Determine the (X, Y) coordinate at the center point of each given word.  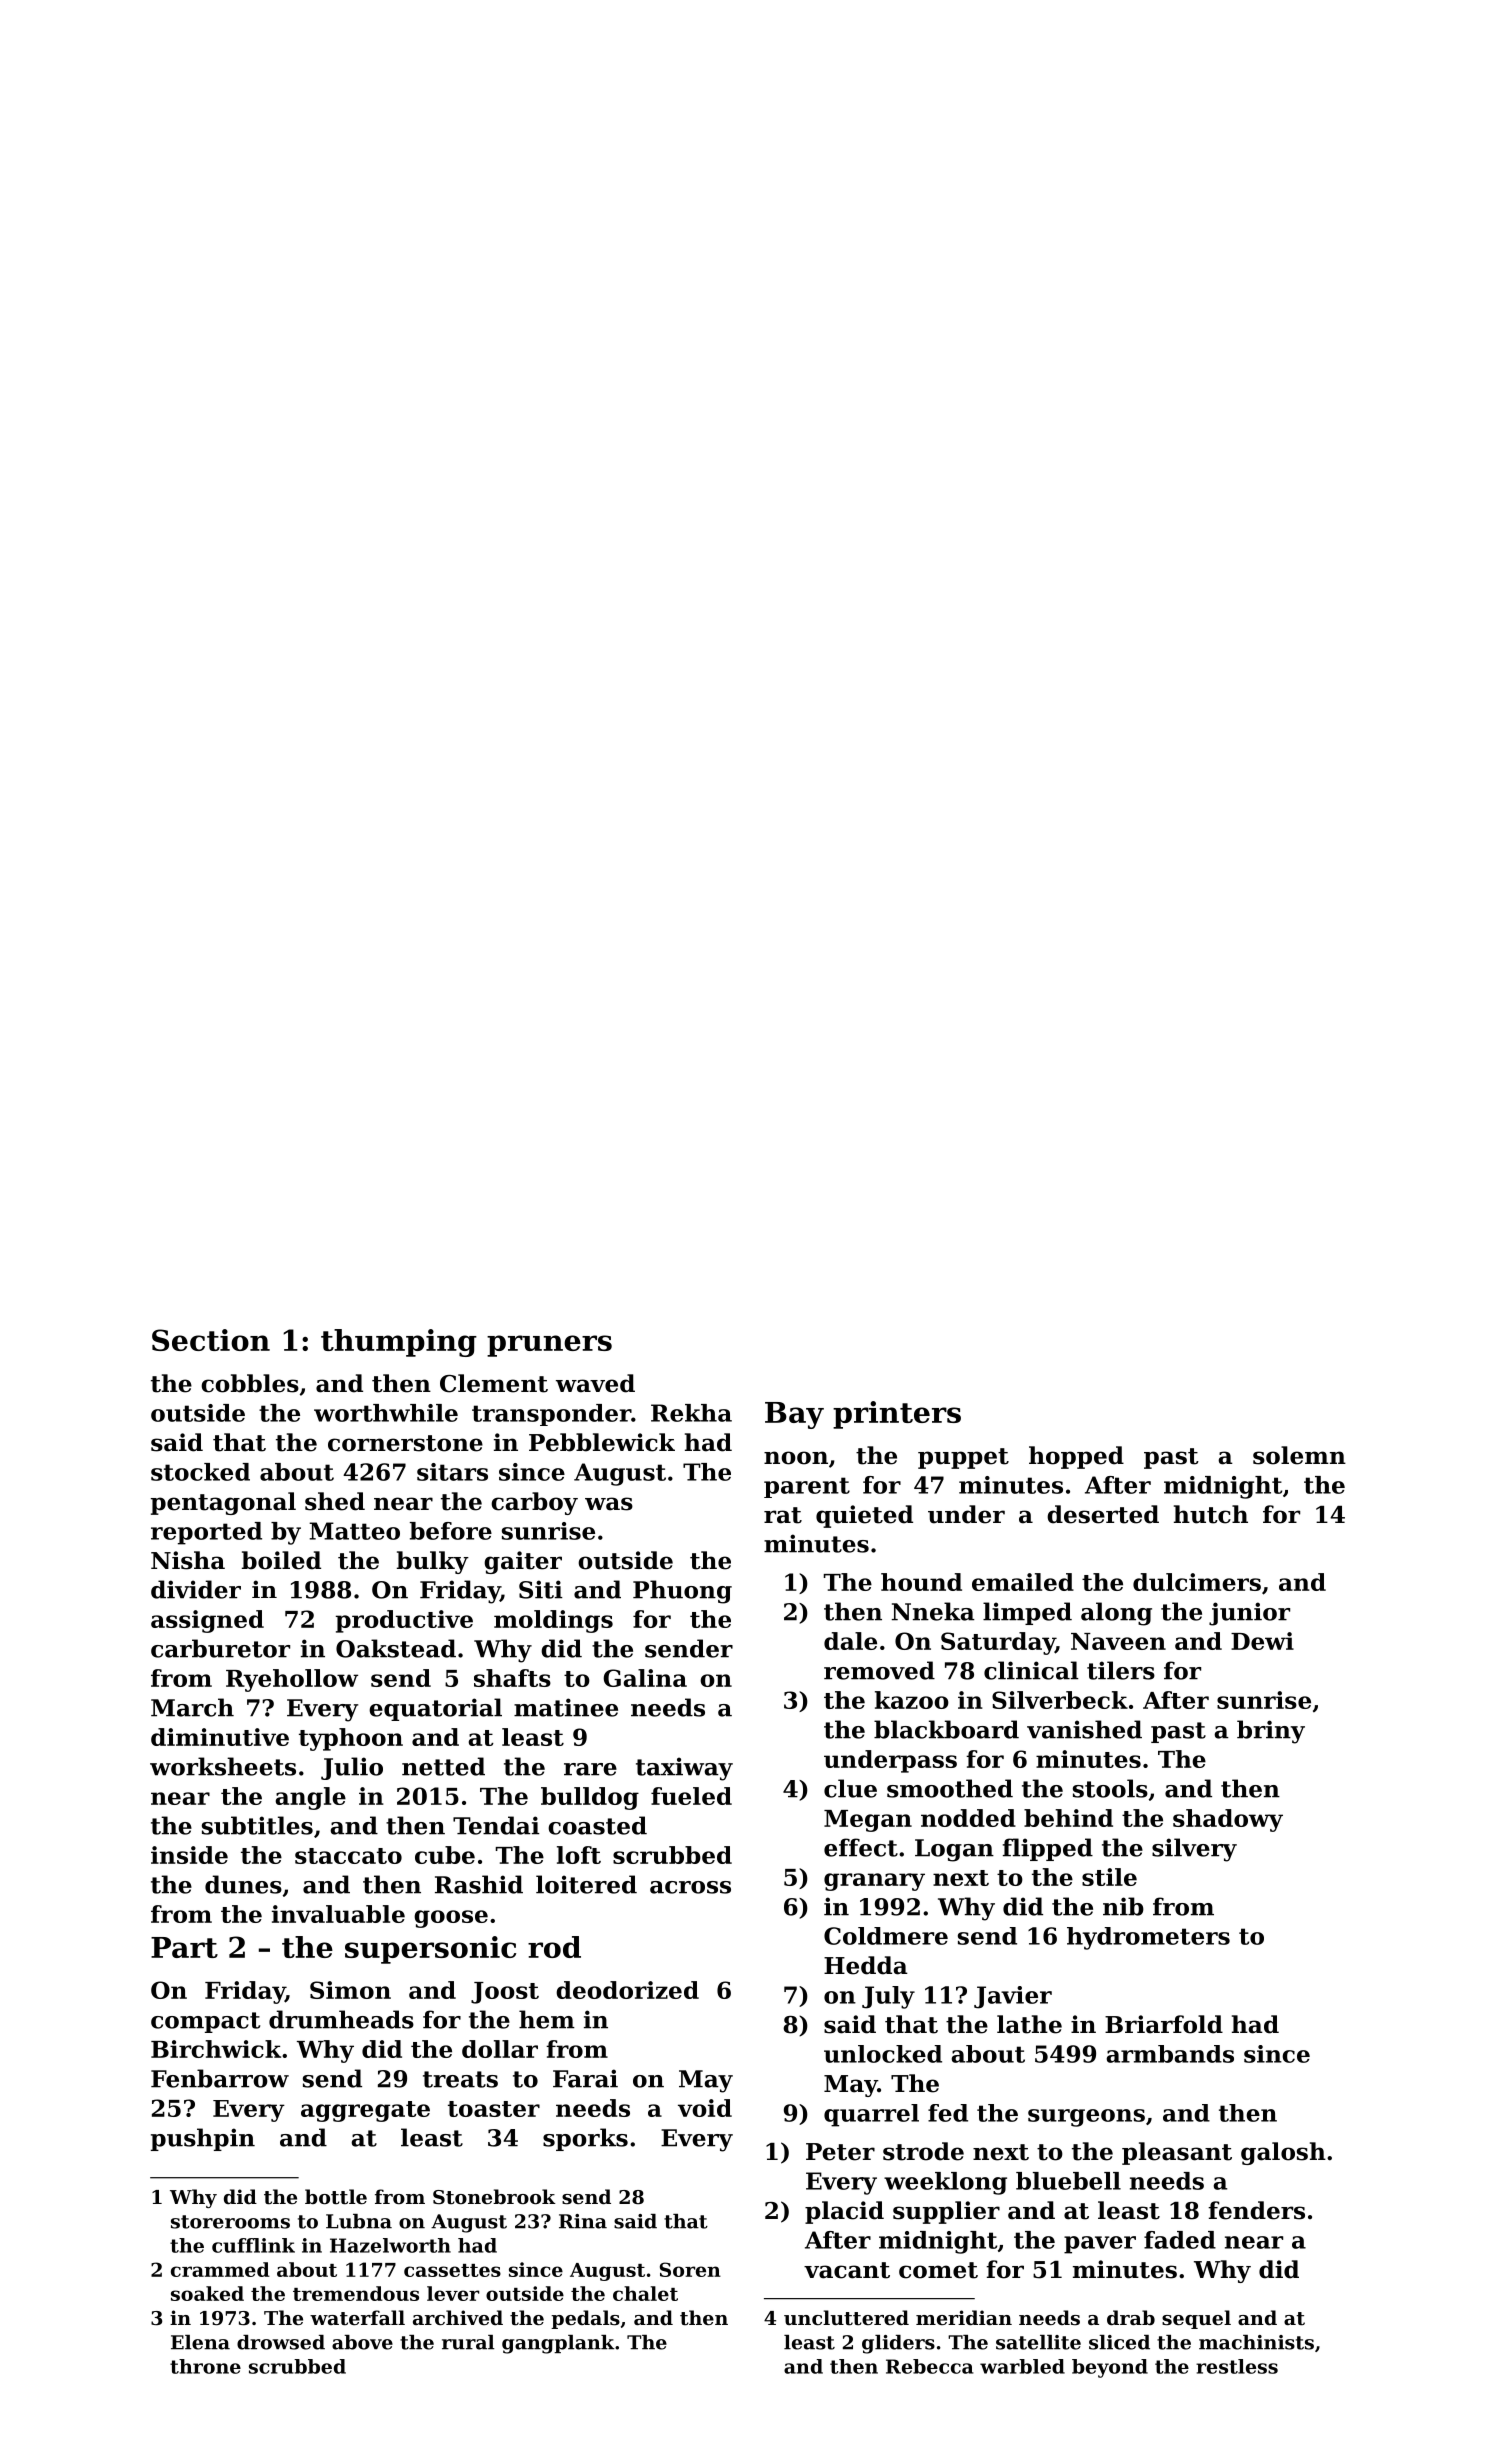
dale (850, 1641)
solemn (1299, 1455)
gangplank (558, 2344)
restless (1237, 2366)
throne (205, 2366)
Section (211, 1340)
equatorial (435, 1709)
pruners (549, 1346)
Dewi (1262, 1641)
